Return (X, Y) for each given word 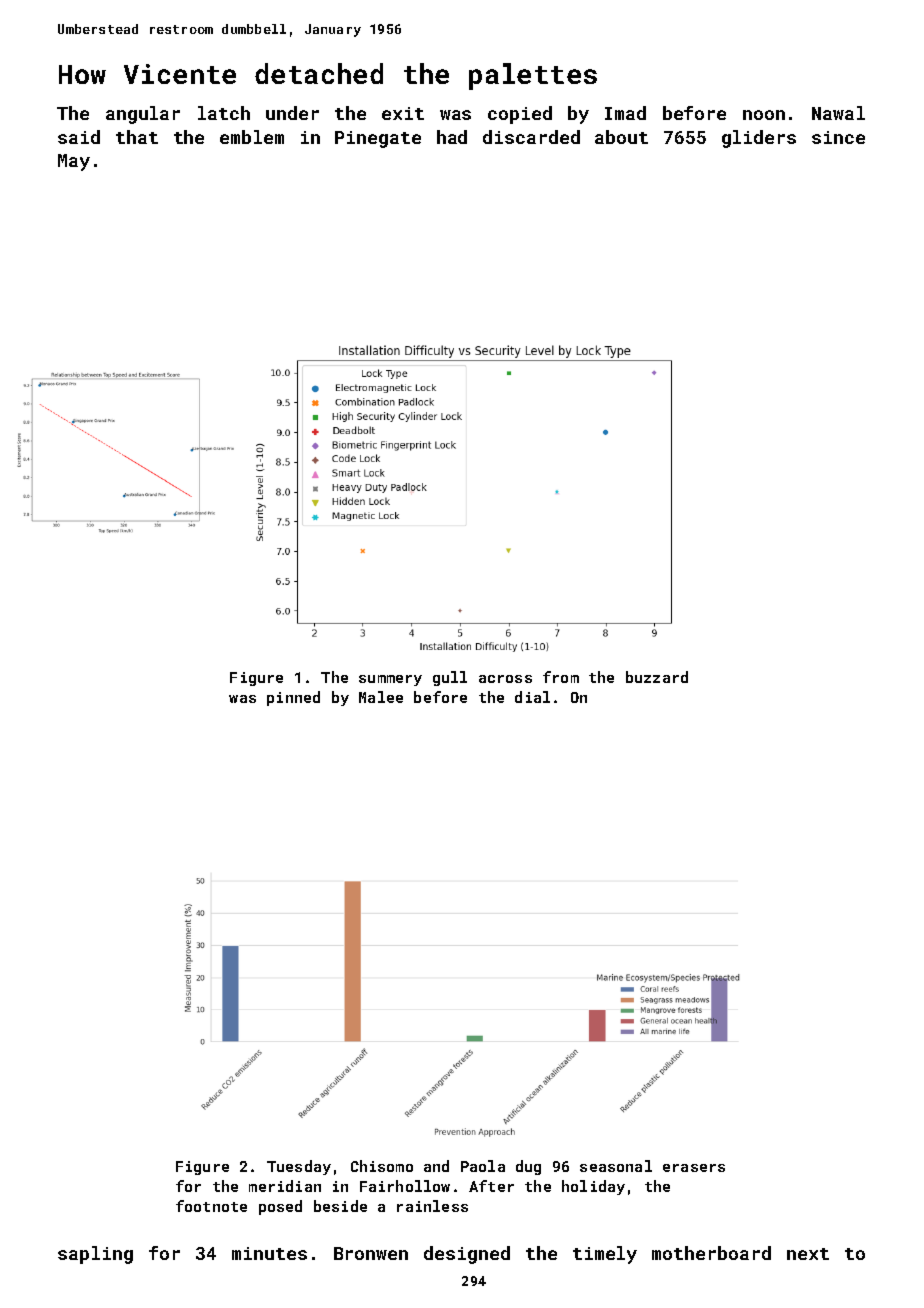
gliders (759, 139)
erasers (694, 1168)
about (621, 137)
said (79, 137)
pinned (293, 698)
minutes (269, 1253)
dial (532, 697)
